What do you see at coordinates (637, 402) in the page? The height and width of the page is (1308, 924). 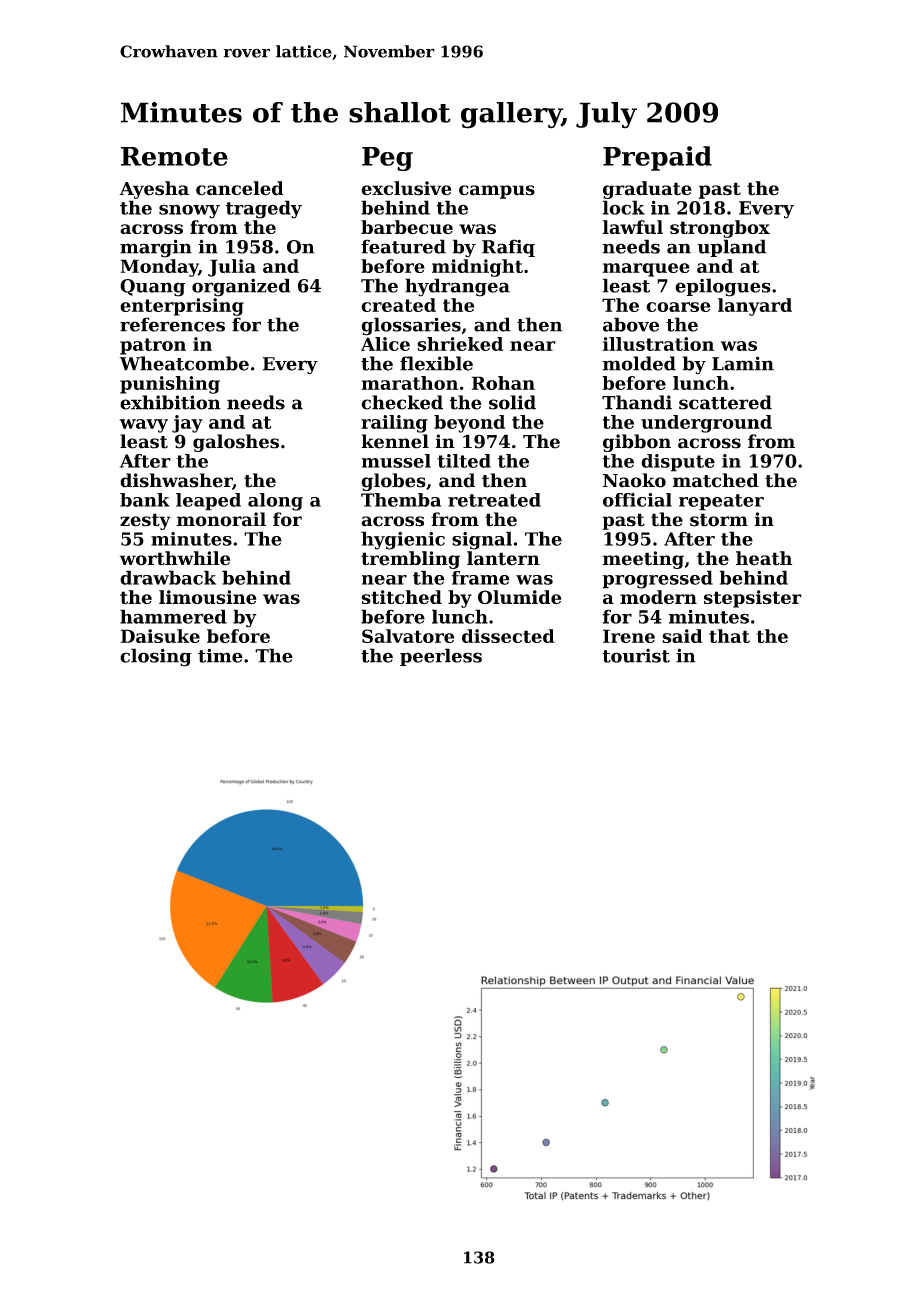 I see `Thandi` at bounding box center [637, 402].
